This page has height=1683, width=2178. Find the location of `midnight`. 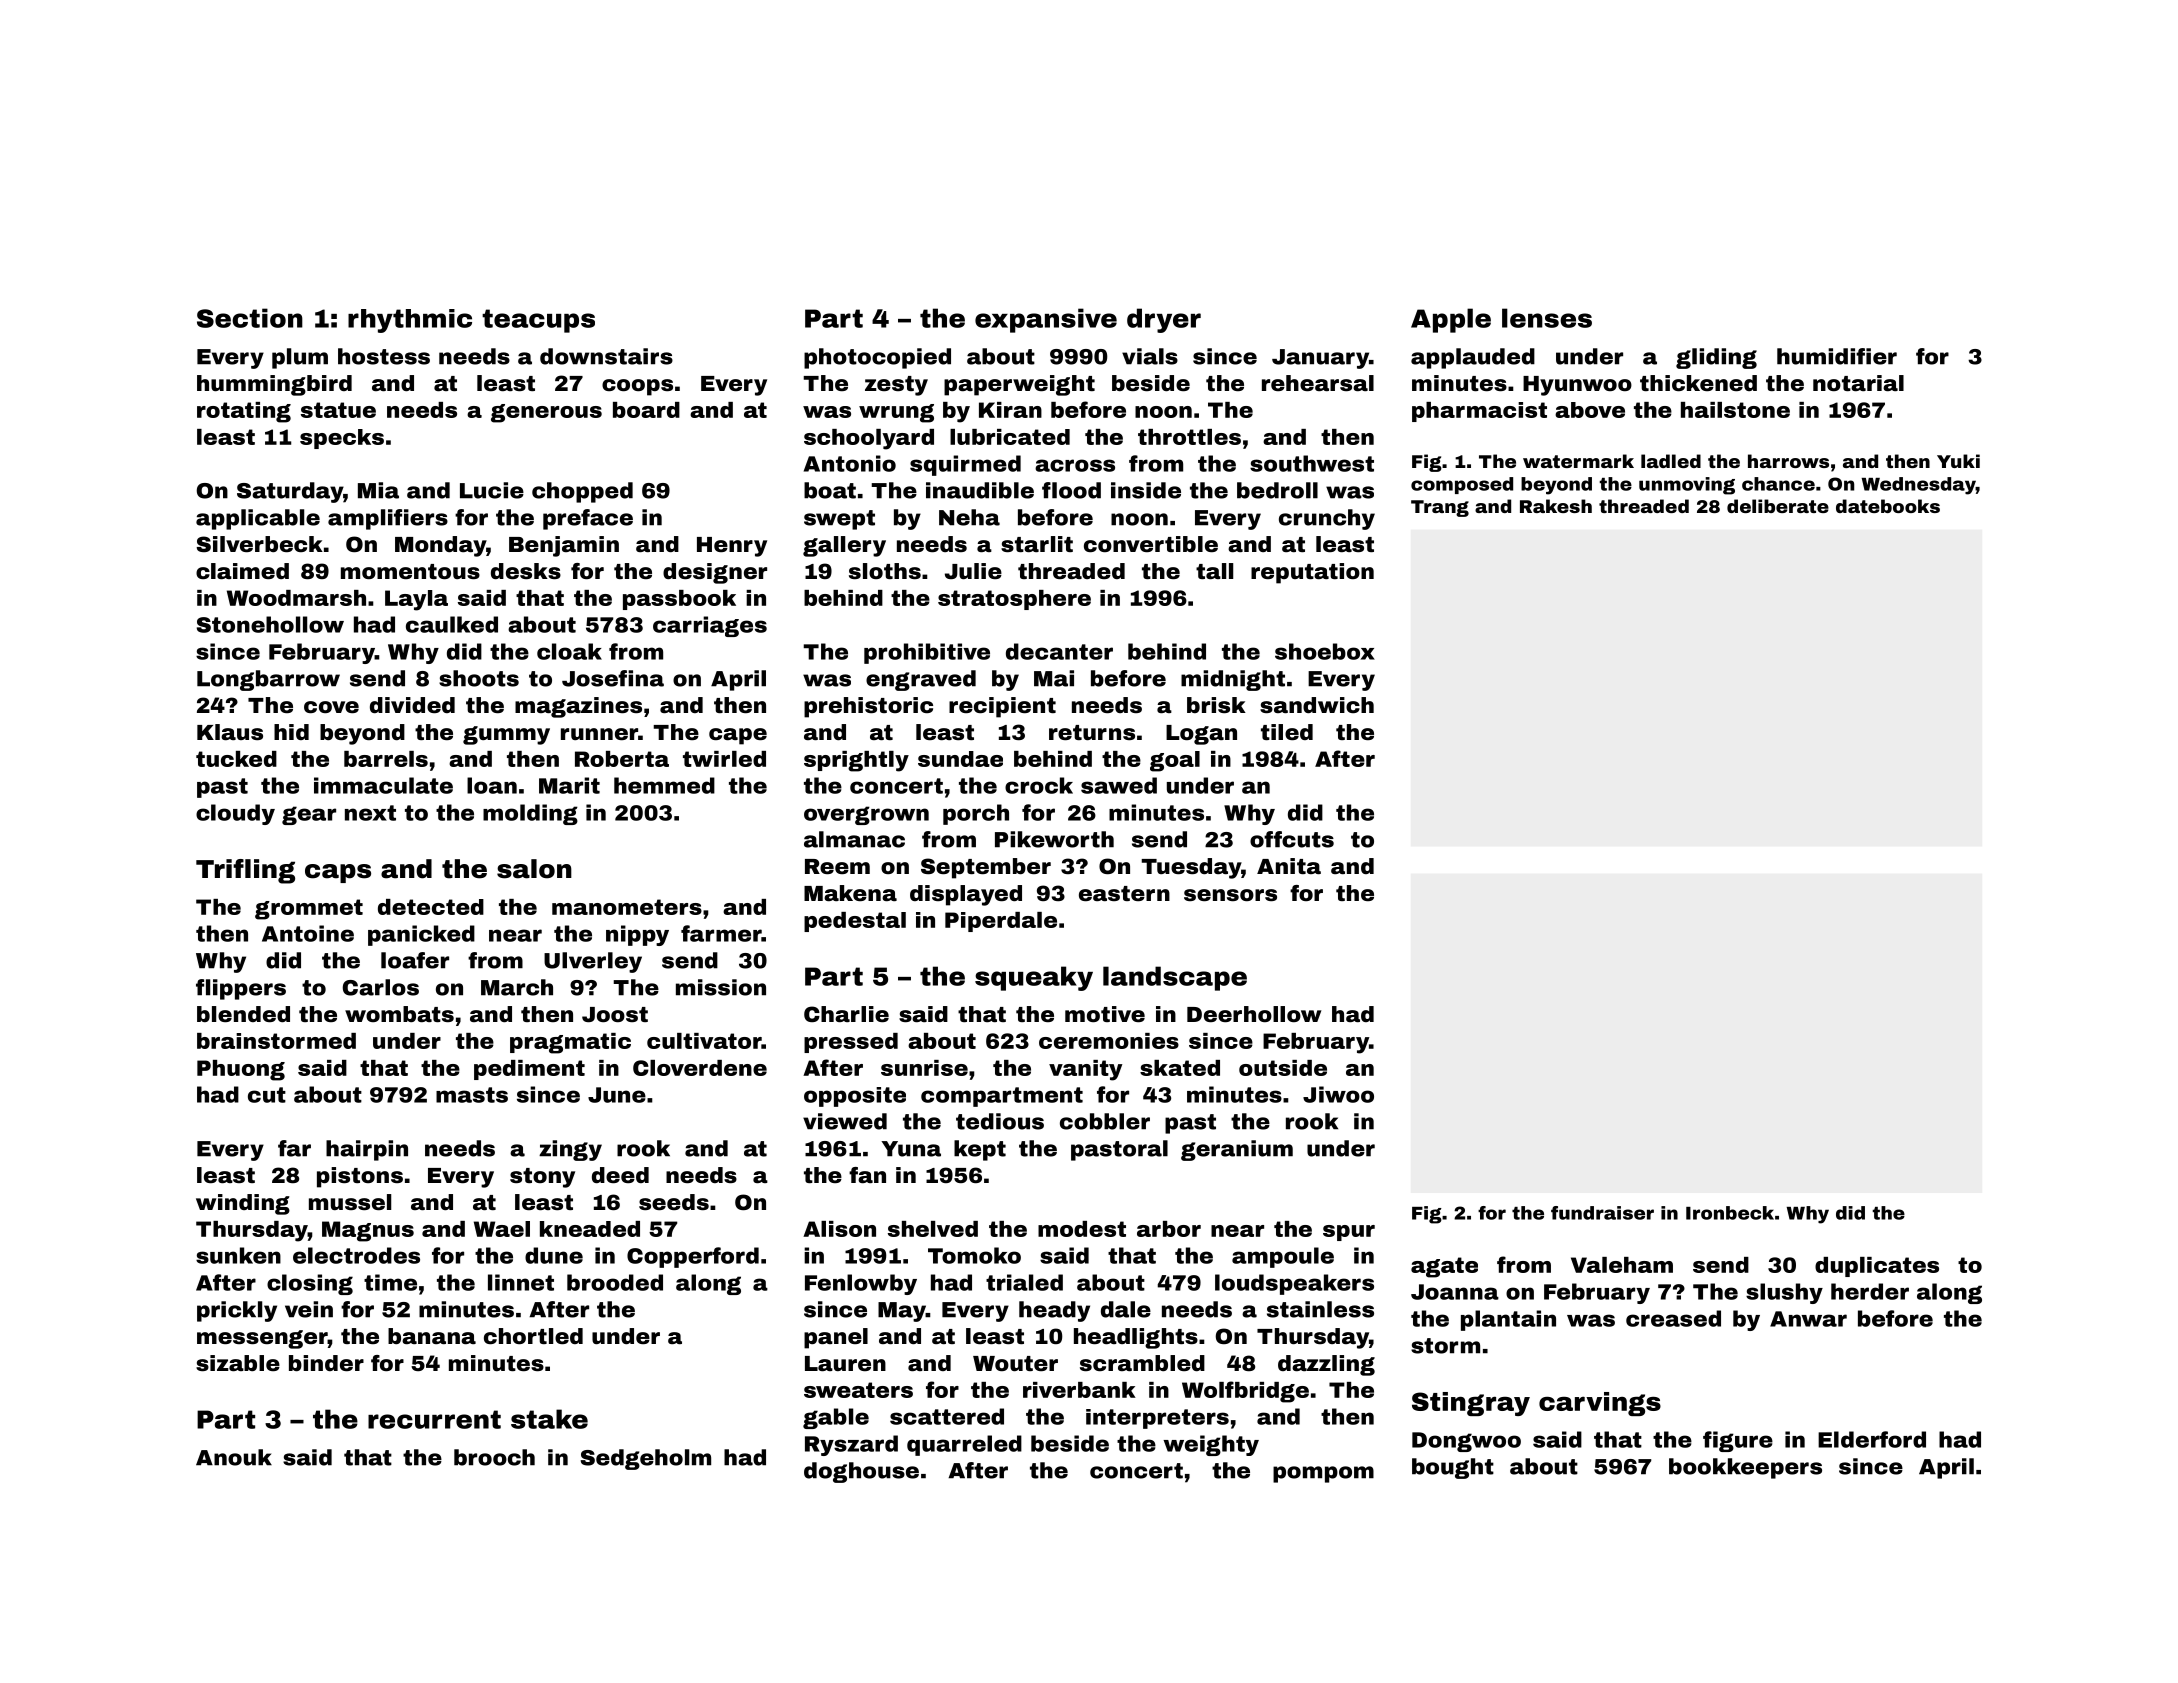

midnight is located at coordinates (1233, 680).
